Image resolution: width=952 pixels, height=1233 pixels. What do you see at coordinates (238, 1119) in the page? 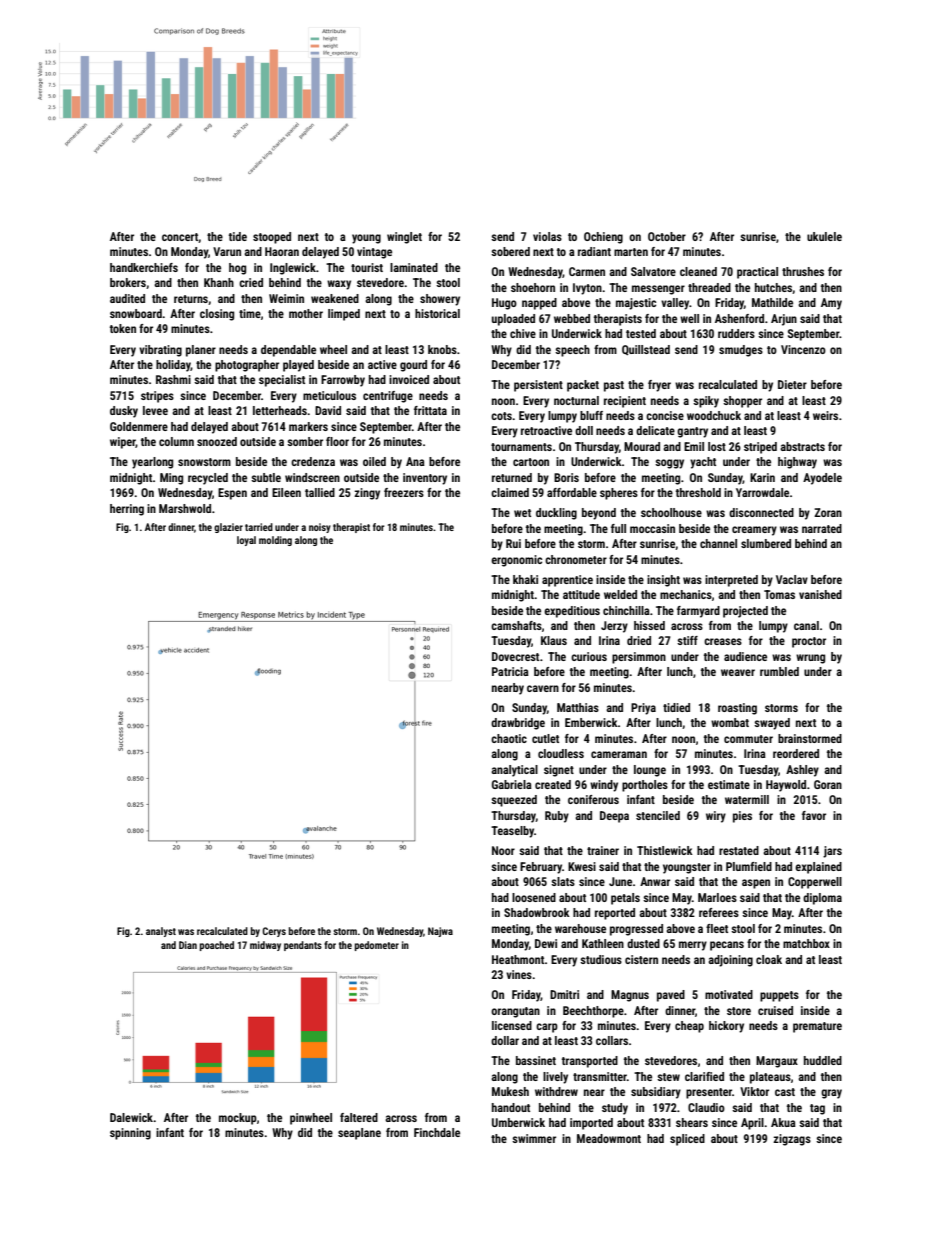
I see `mockup` at bounding box center [238, 1119].
